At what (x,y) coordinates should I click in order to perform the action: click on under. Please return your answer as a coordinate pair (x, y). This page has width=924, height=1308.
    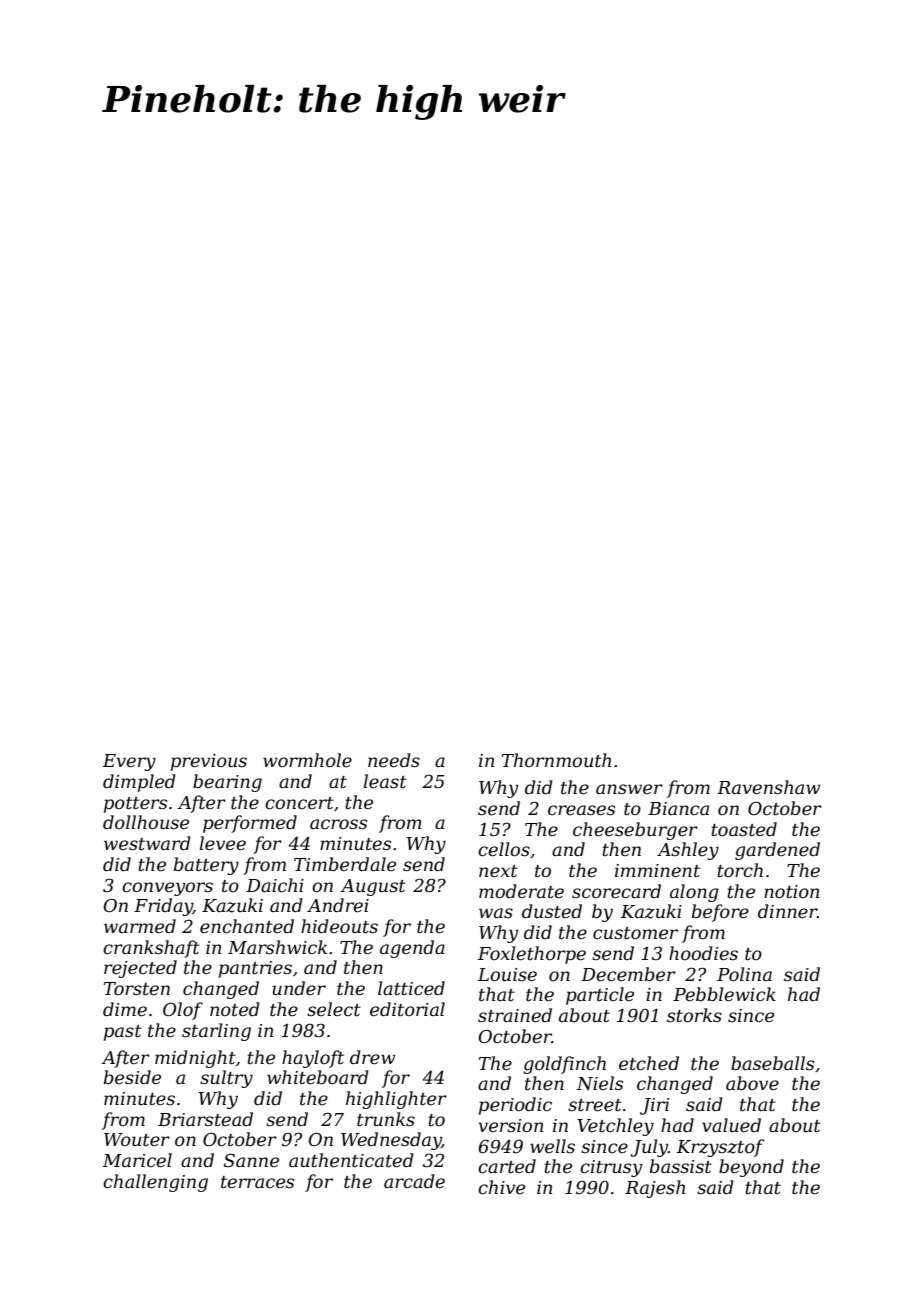
    Looking at the image, I should click on (299, 988).
